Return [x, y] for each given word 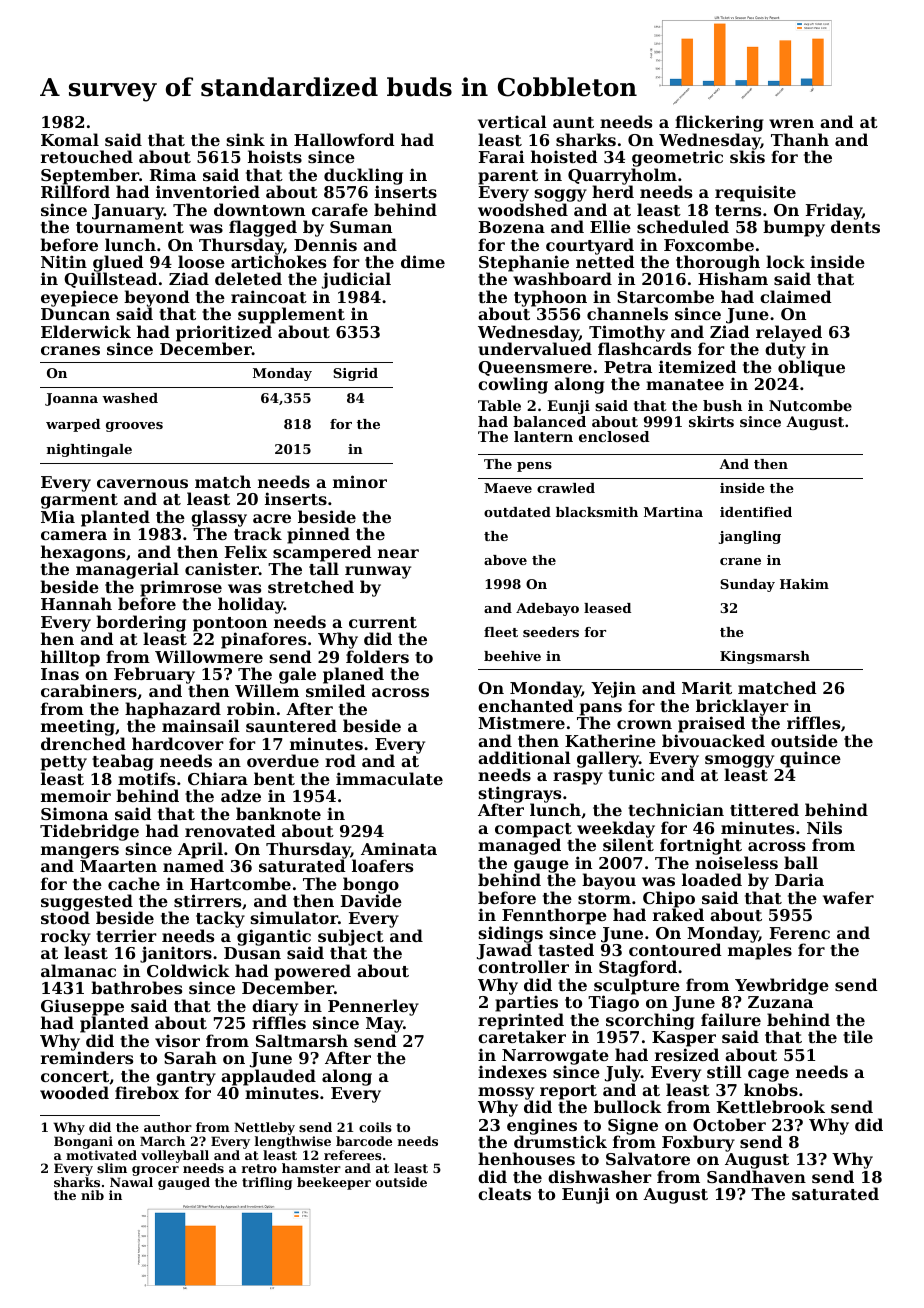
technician [676, 809]
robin [251, 708]
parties [526, 1004]
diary [275, 1008]
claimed [796, 296]
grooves [134, 427]
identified [756, 512]
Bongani [83, 1142]
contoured [675, 949]
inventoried [208, 191]
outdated [517, 512]
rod [340, 760]
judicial [356, 280]
